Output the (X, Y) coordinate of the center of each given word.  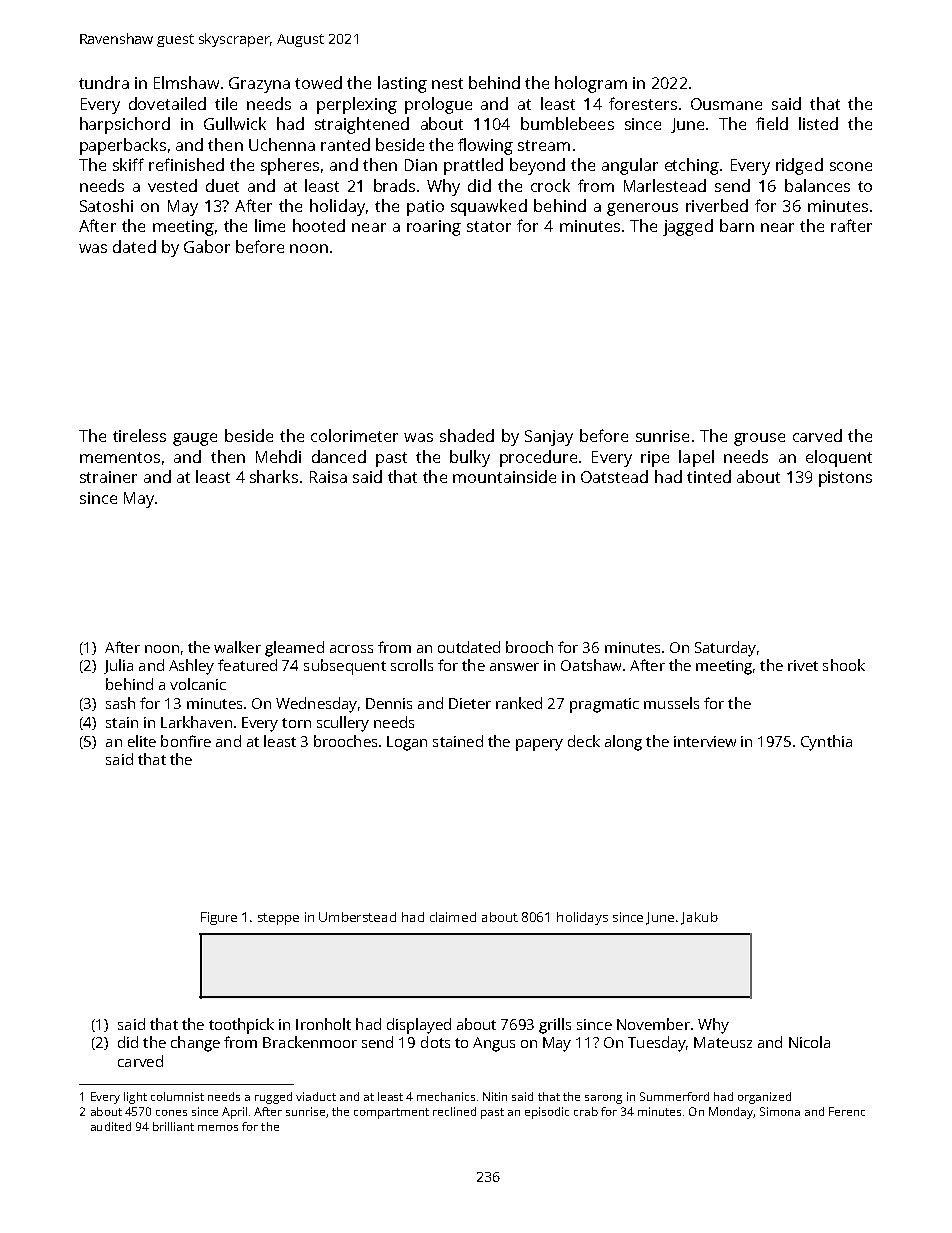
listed (818, 123)
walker (237, 647)
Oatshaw (591, 665)
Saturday (725, 649)
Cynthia (826, 743)
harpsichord (125, 125)
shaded (467, 435)
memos (218, 1128)
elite (142, 741)
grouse (759, 439)
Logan (407, 743)
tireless (139, 435)
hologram (591, 84)
